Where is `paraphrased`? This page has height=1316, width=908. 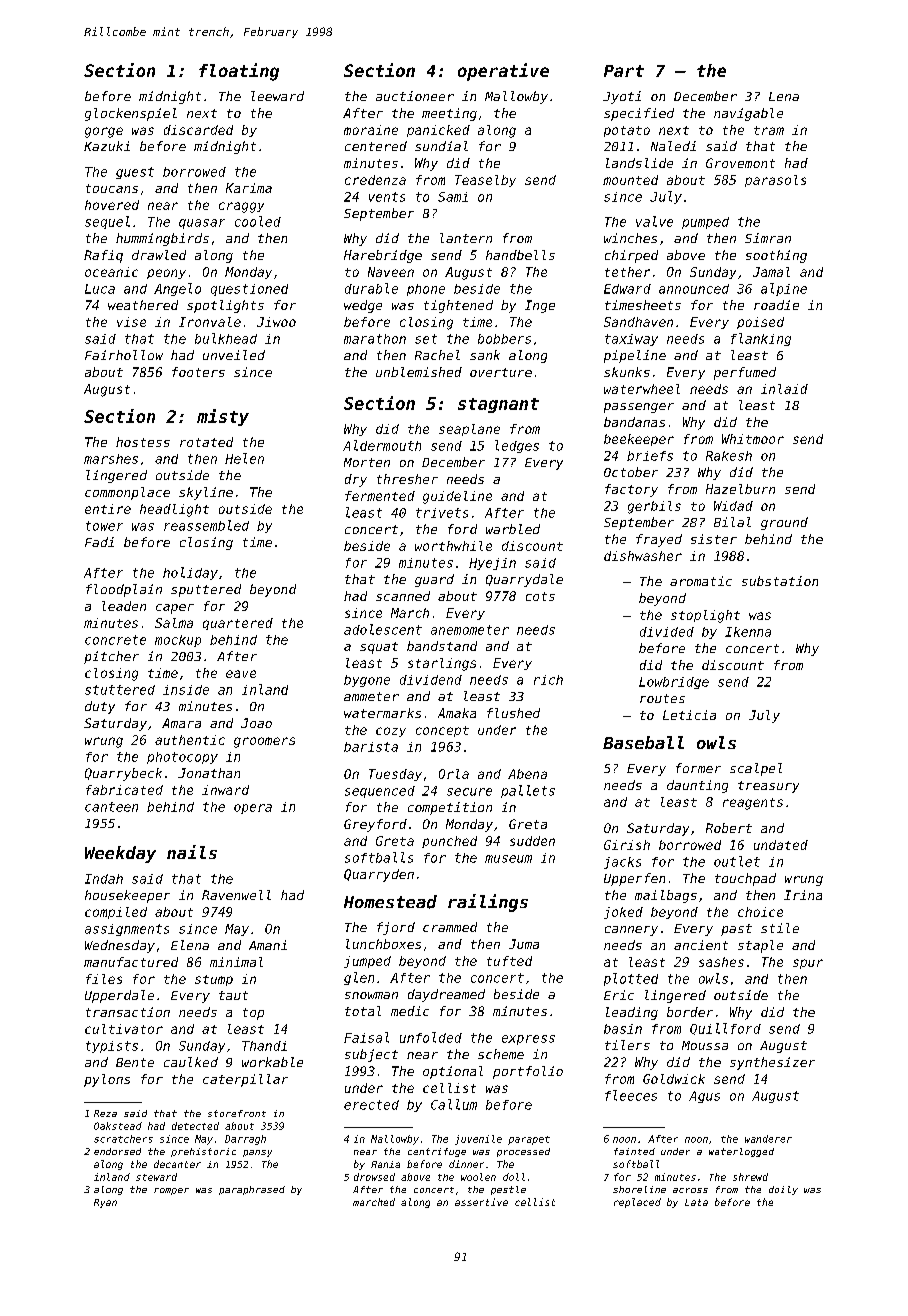
paraphrased is located at coordinates (252, 1190).
